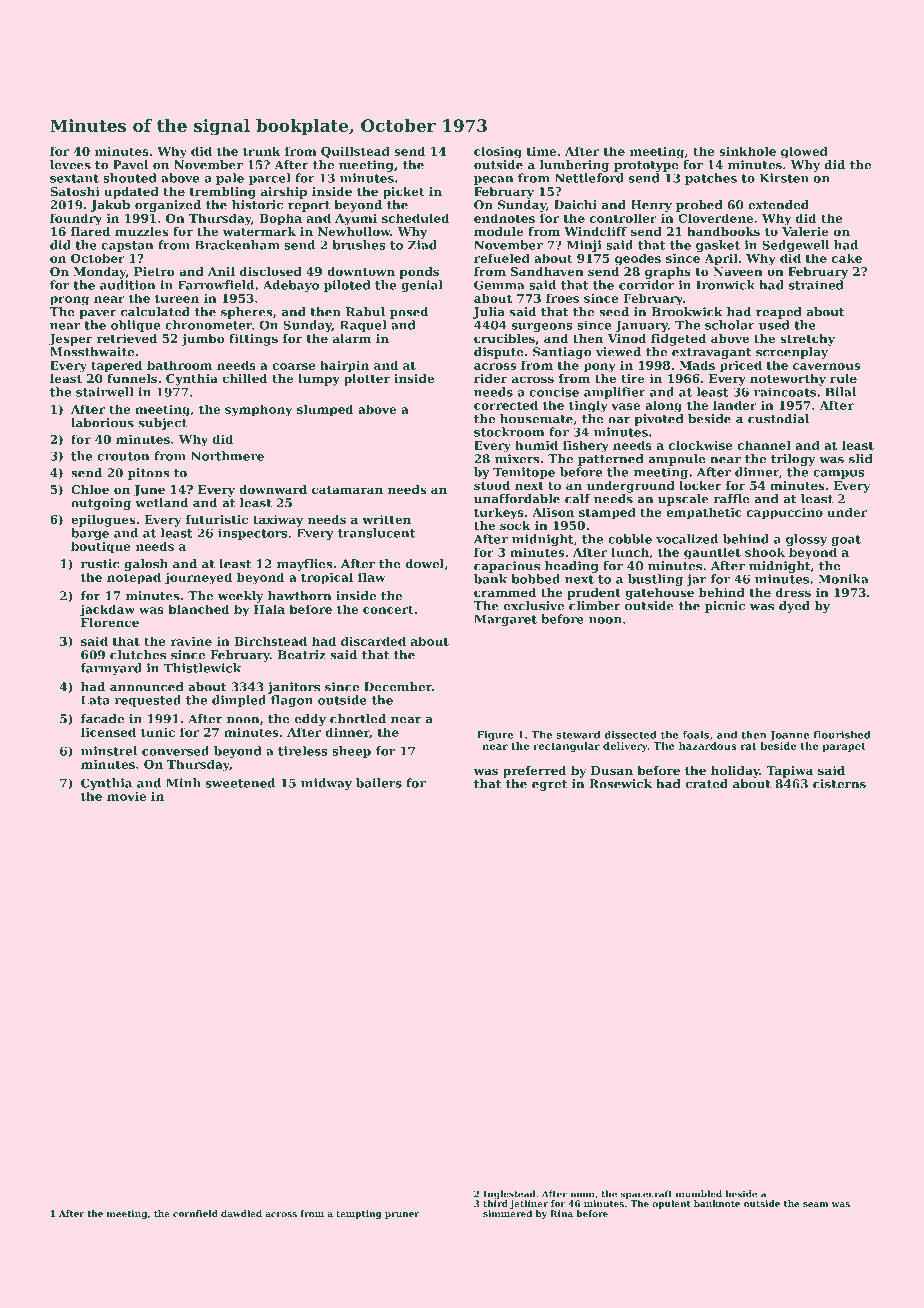 Image resolution: width=924 pixels, height=1308 pixels. Describe the element at coordinates (195, 1213) in the image. I see `cornfield` at that location.
